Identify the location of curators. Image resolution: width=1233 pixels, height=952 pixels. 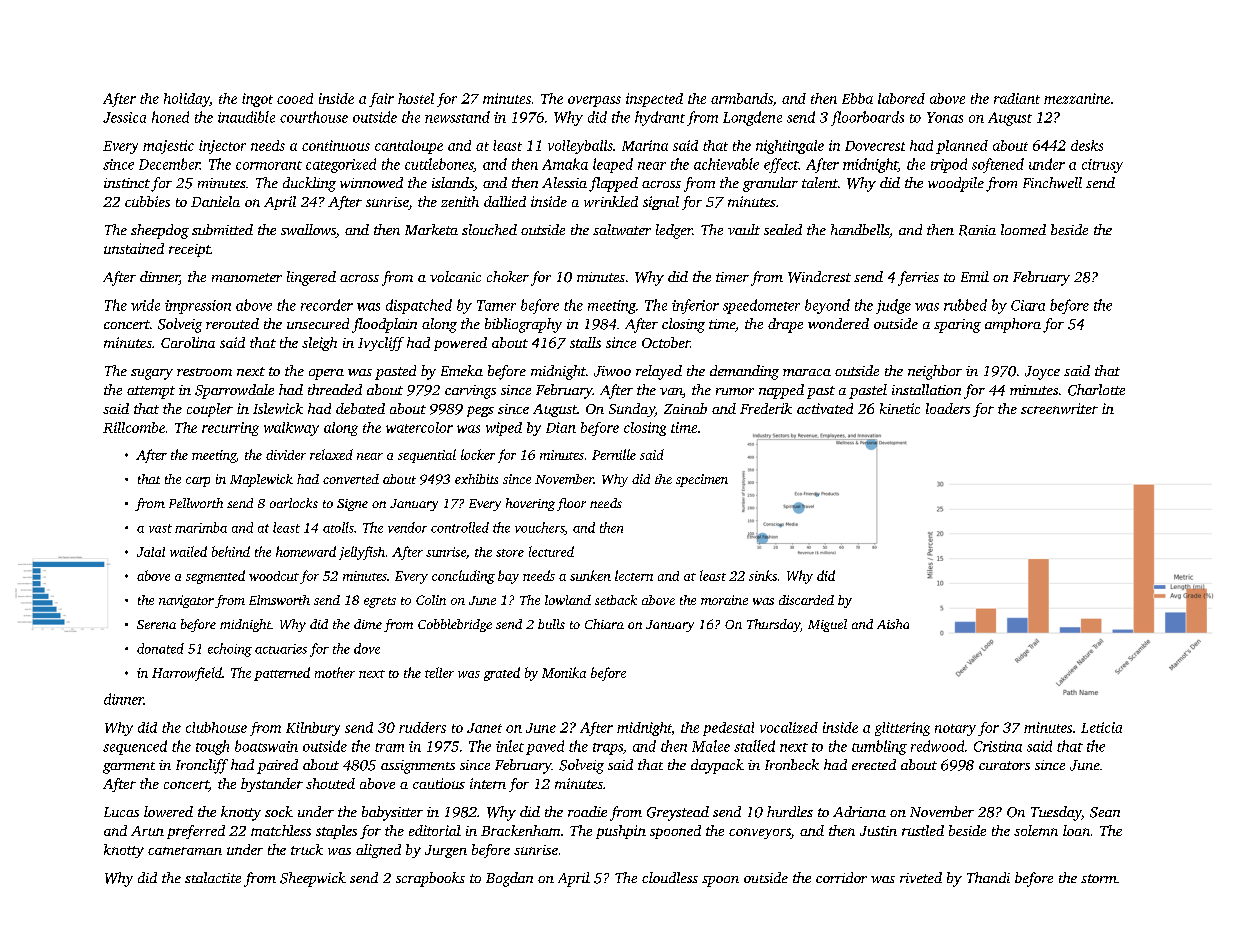
(1004, 765).
